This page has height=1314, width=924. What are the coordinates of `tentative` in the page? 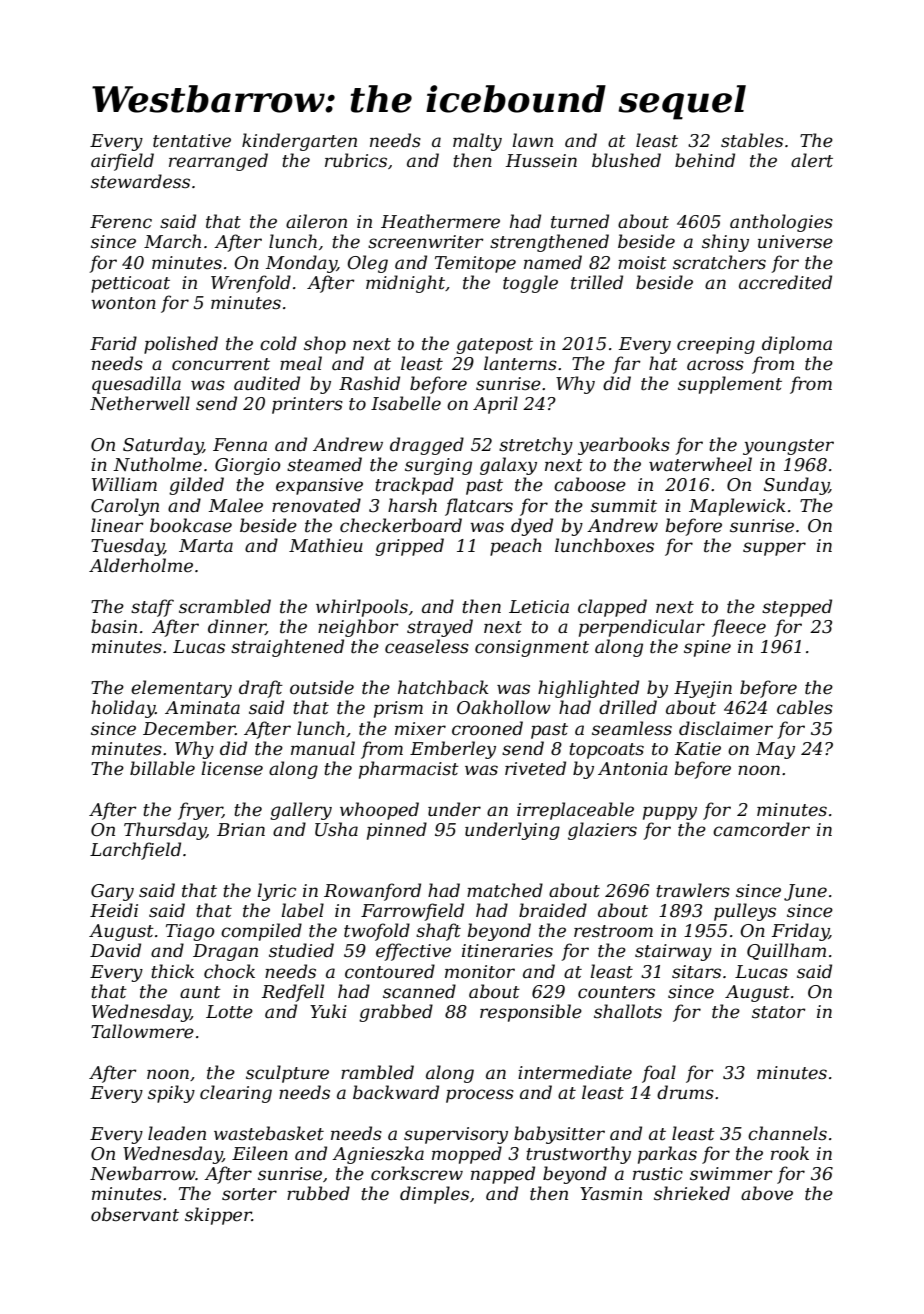 It's located at (192, 141).
